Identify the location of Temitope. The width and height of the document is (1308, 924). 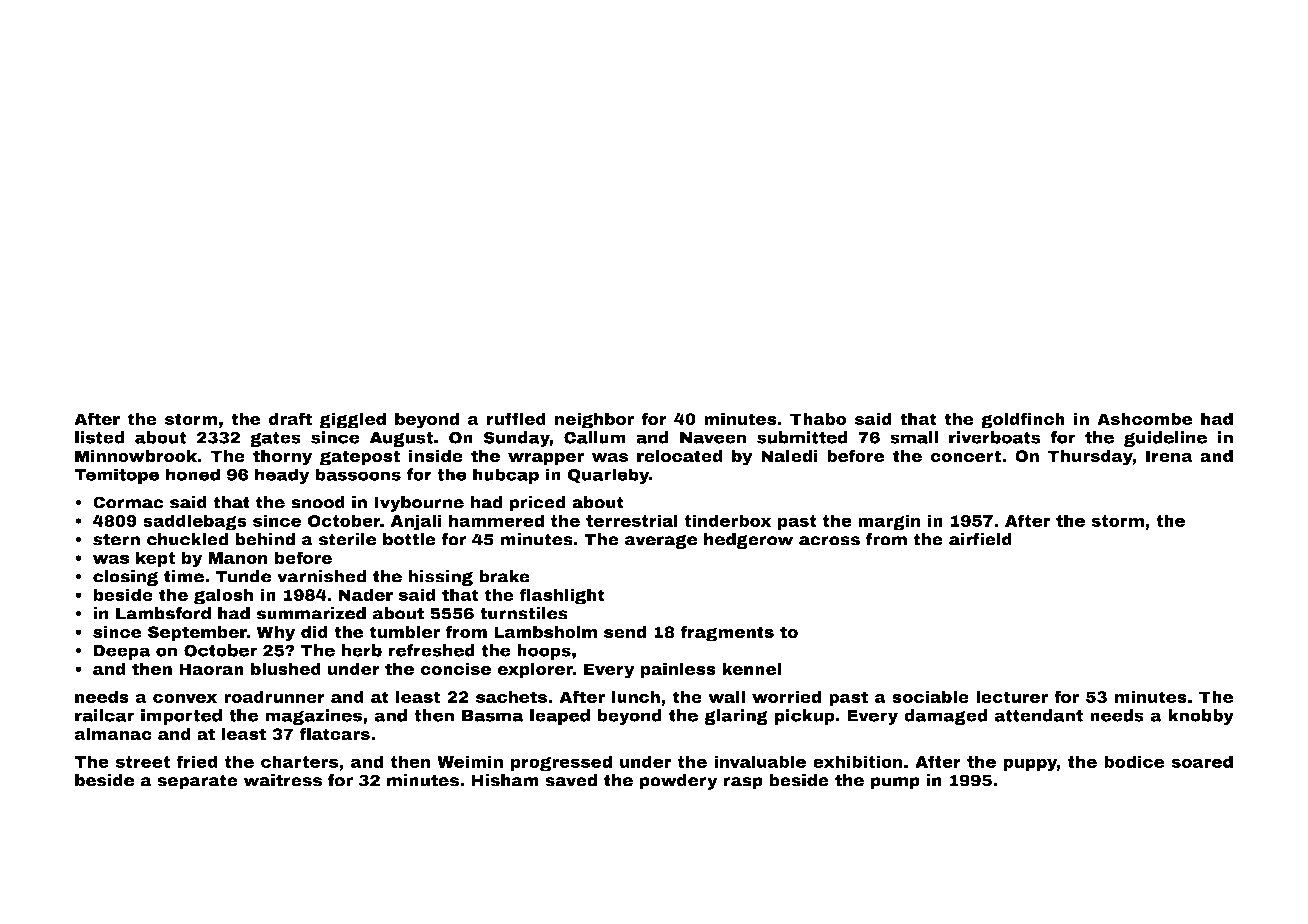
(116, 476).
